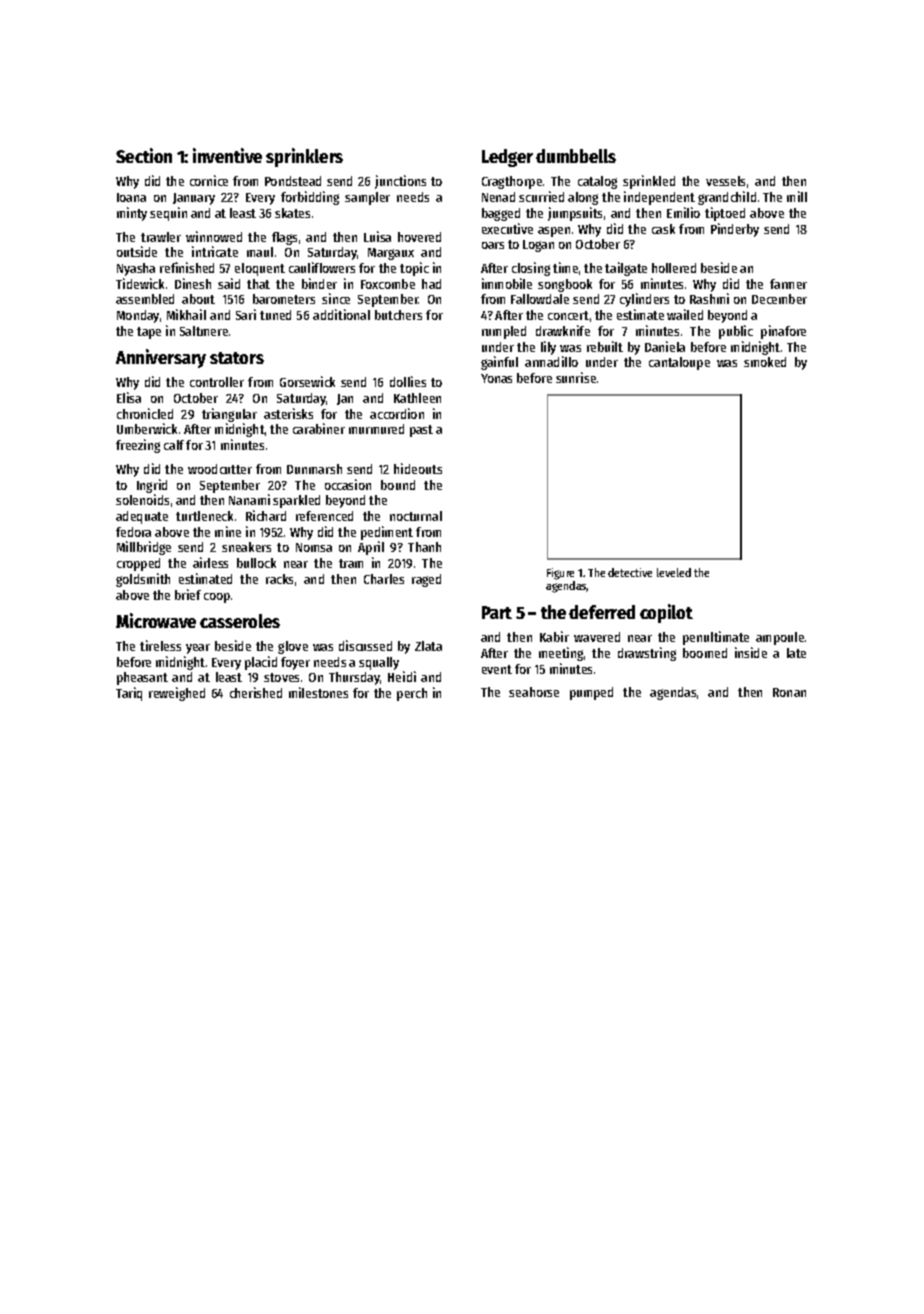 This screenshot has height=1314, width=924. Describe the element at coordinates (789, 692) in the screenshot. I see `Ronan` at that location.
